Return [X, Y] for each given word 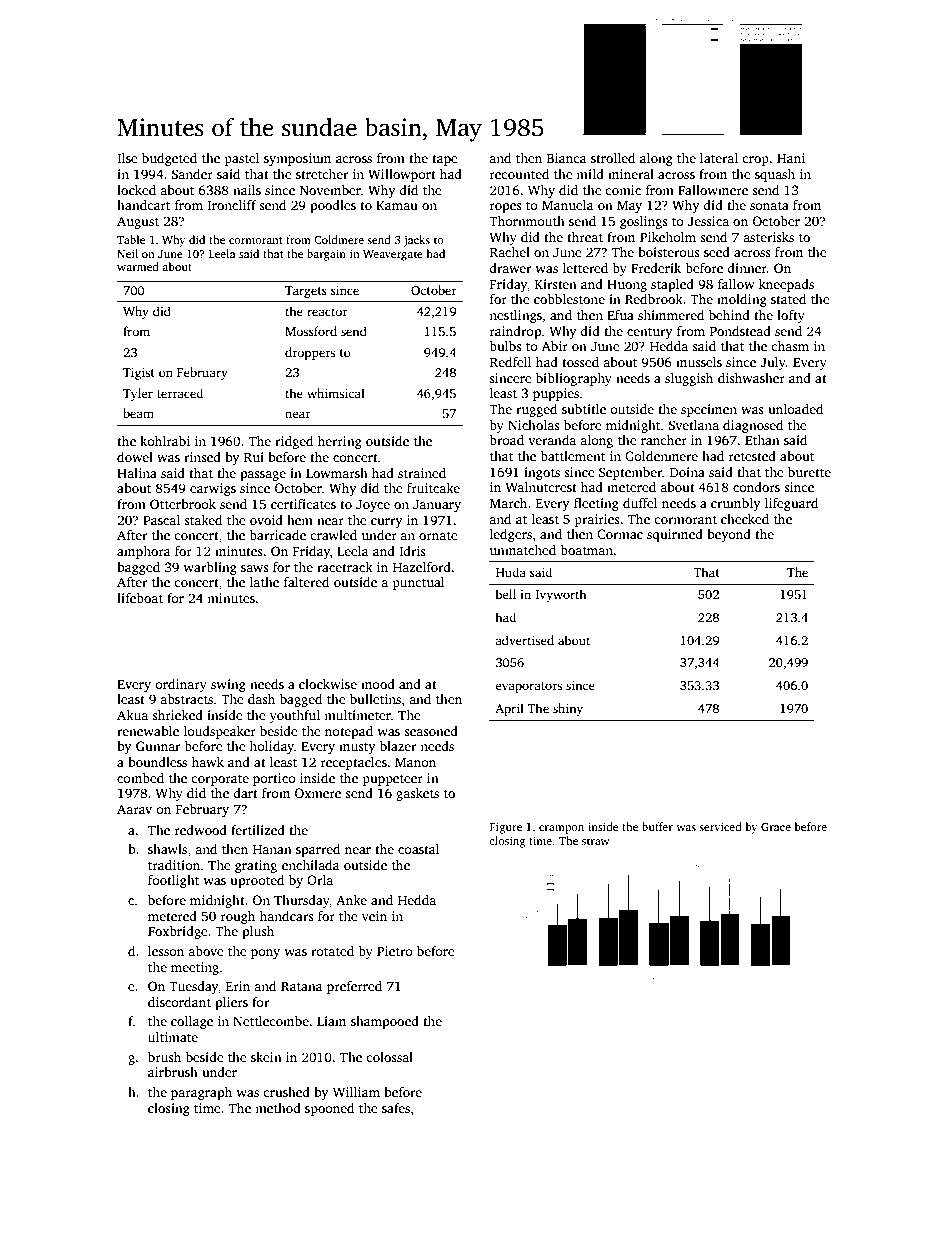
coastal [418, 849]
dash [261, 699]
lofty [791, 316]
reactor [327, 312]
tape [444, 160]
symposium [297, 159]
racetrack [345, 567]
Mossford [311, 331]
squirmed [675, 535]
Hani [791, 158]
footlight [173, 881]
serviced [720, 826]
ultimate [173, 1037]
